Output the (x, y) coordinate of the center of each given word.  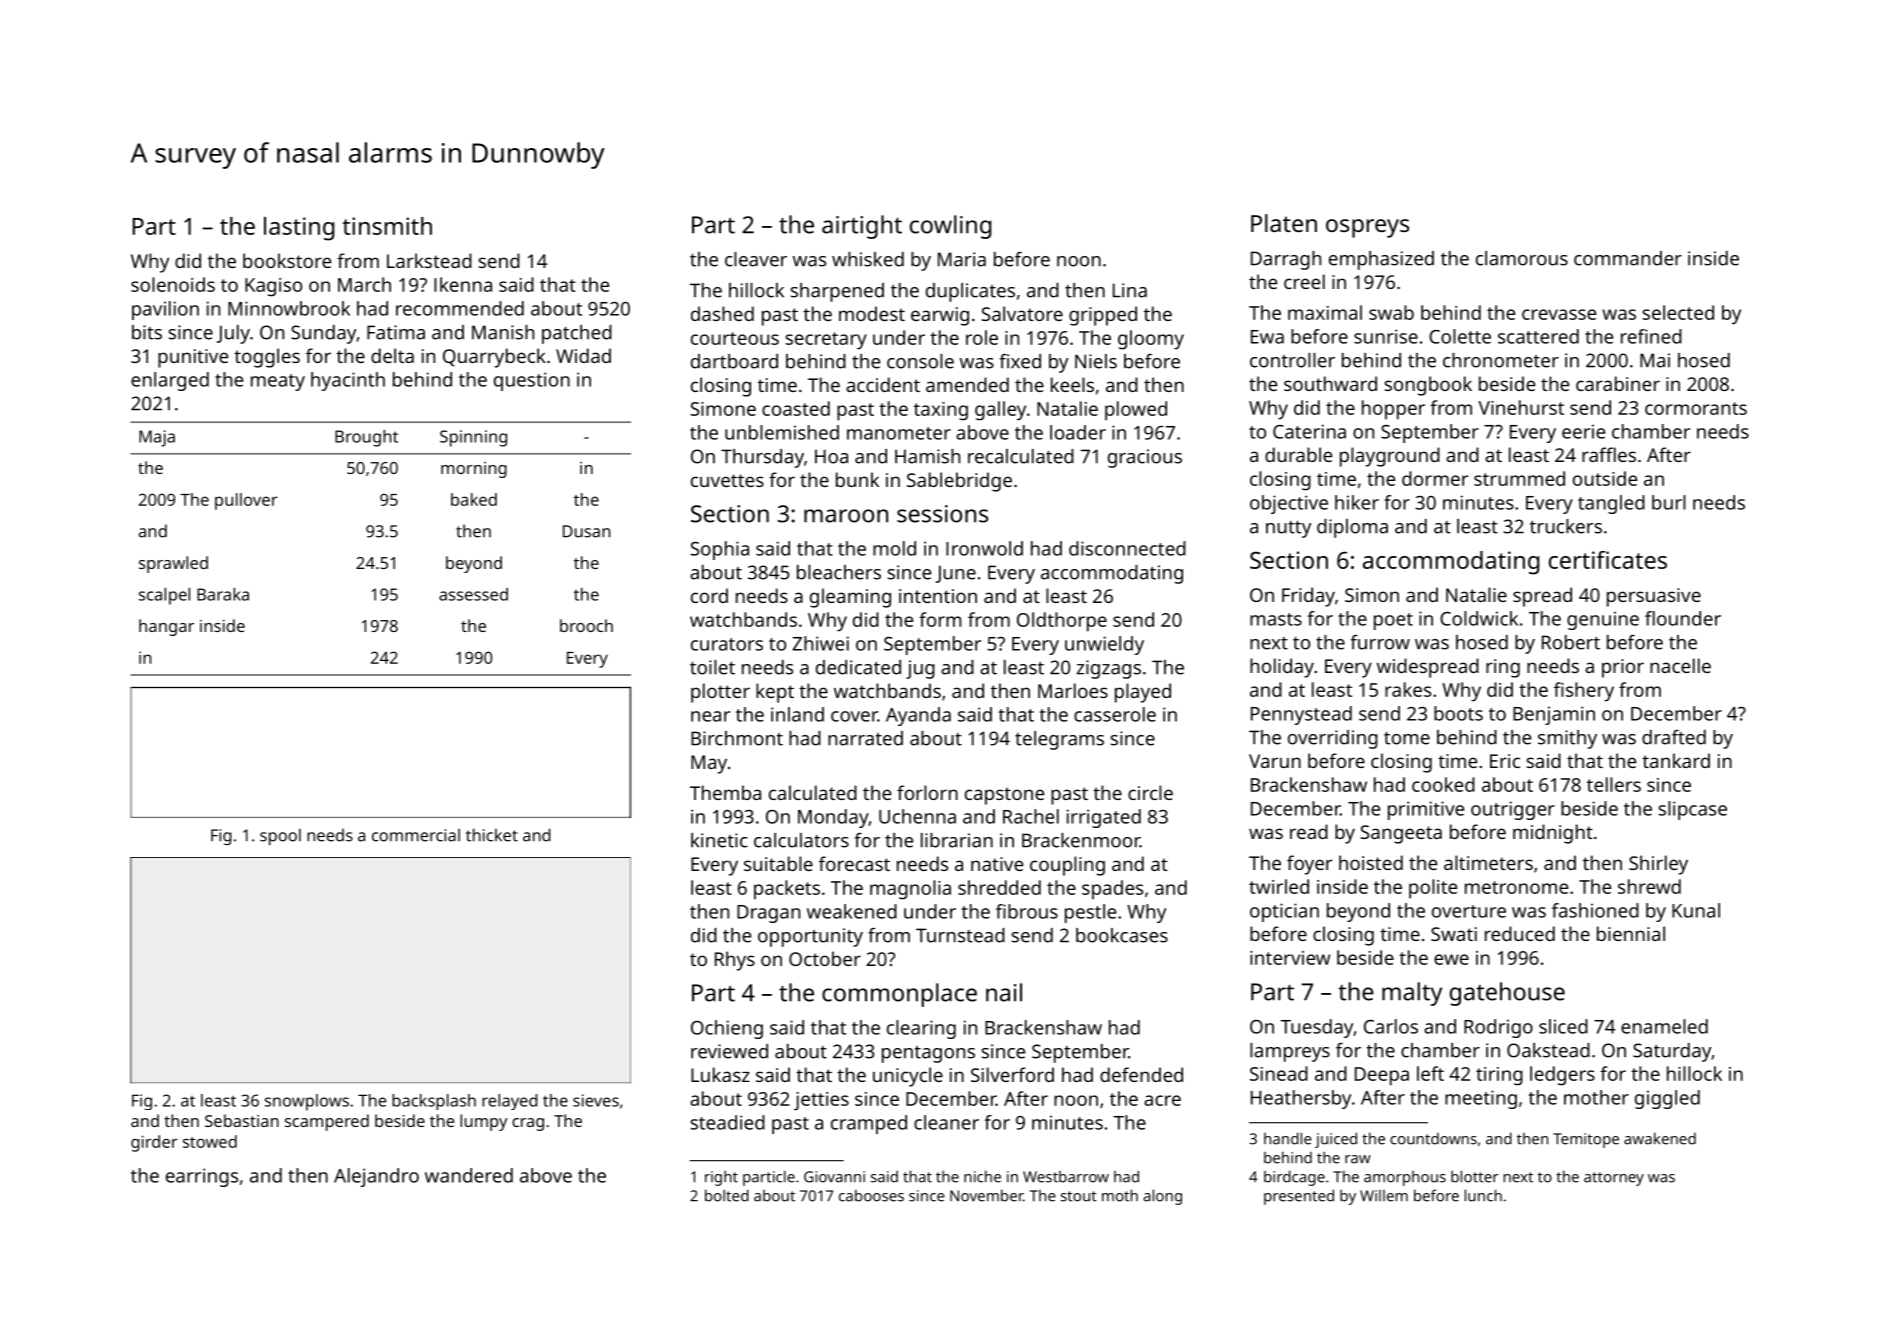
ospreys (1367, 228)
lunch (1483, 1195)
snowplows (307, 1102)
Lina (1130, 290)
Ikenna (463, 284)
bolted (727, 1195)
